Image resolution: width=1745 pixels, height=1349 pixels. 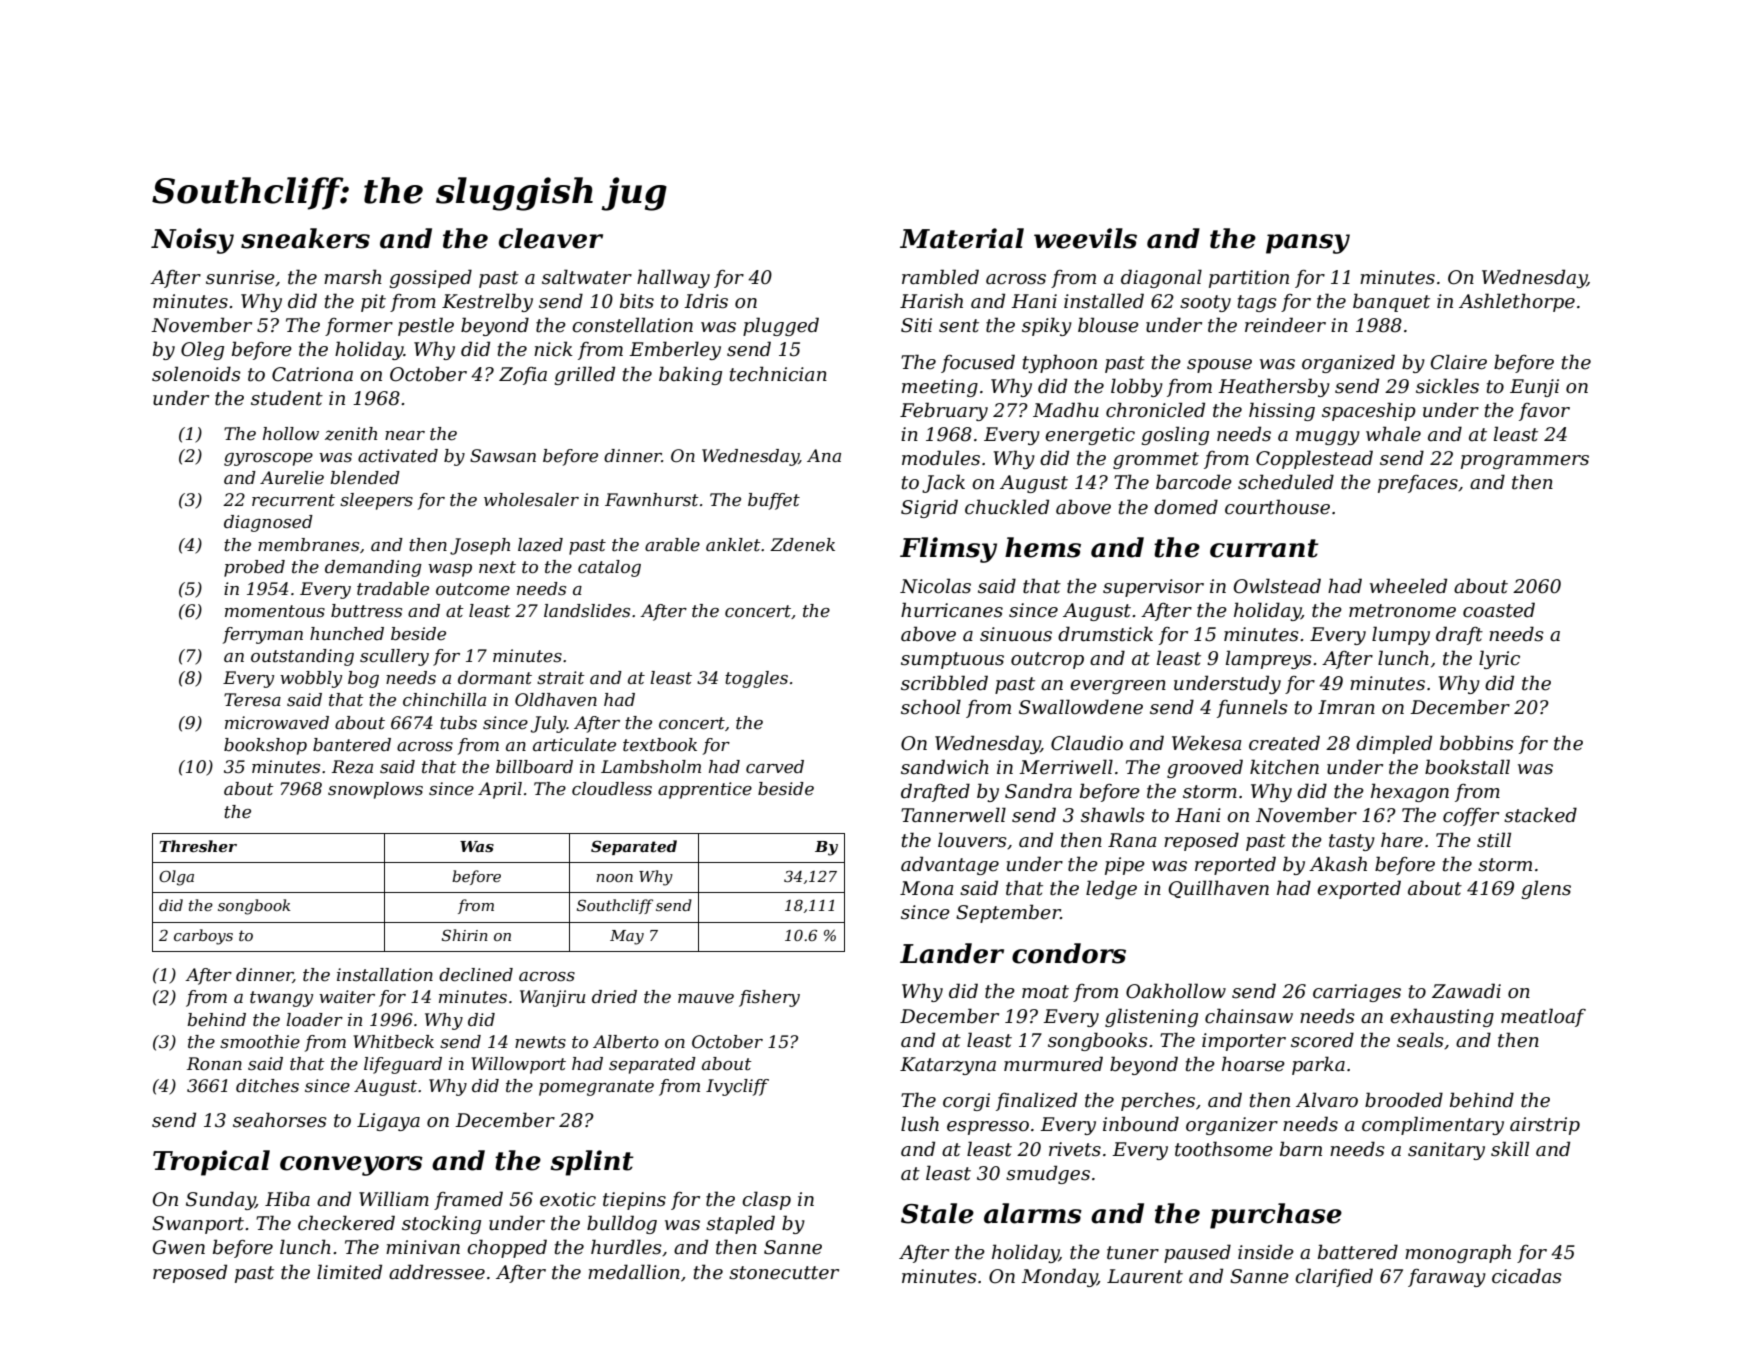 I want to click on pansy, so click(x=1308, y=244).
